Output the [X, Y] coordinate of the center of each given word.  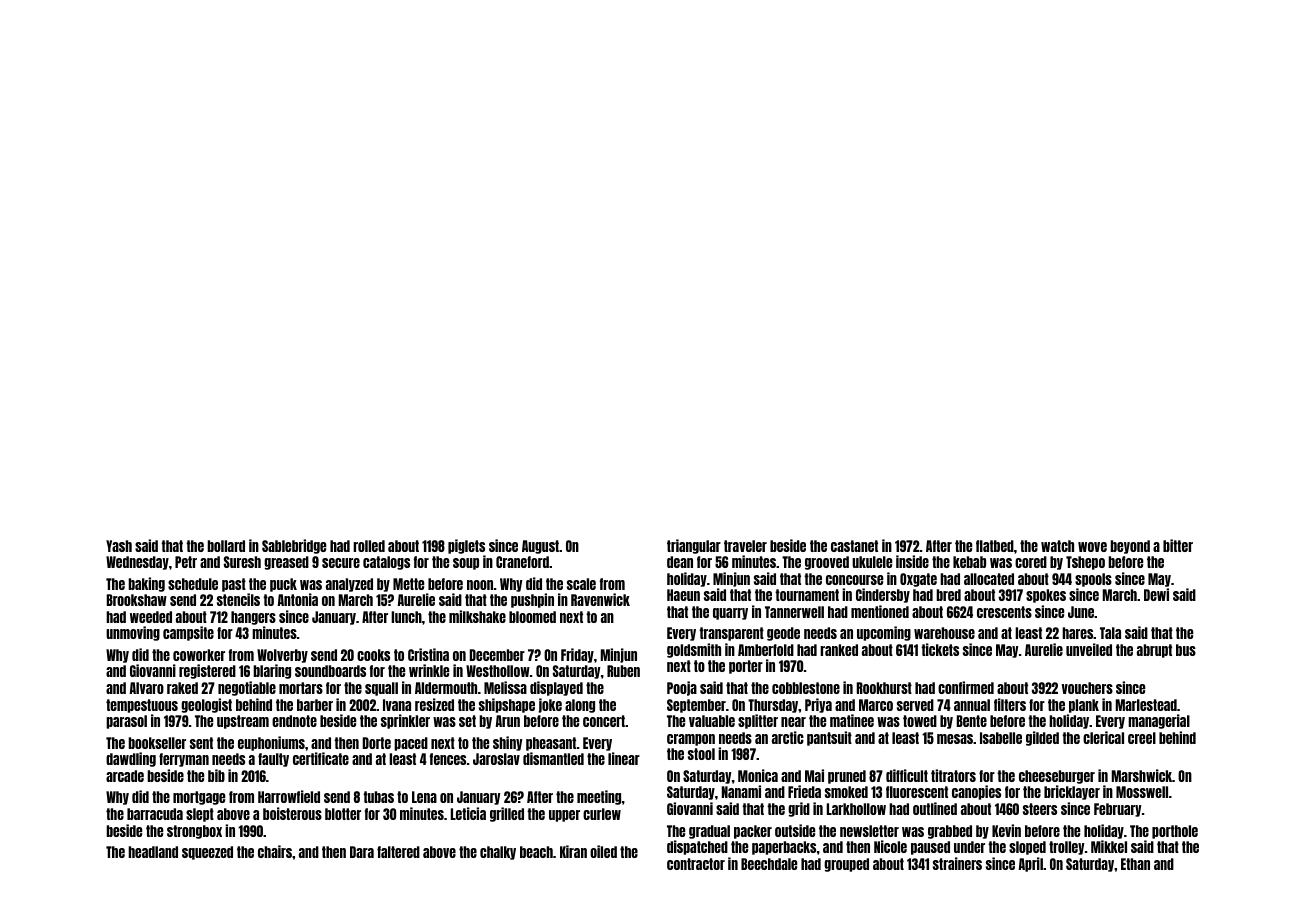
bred [948, 595]
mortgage [199, 798]
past [234, 585]
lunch [406, 617]
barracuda [155, 814]
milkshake [477, 616]
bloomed [532, 617]
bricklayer [1072, 792]
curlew [602, 814]
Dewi [1156, 594]
